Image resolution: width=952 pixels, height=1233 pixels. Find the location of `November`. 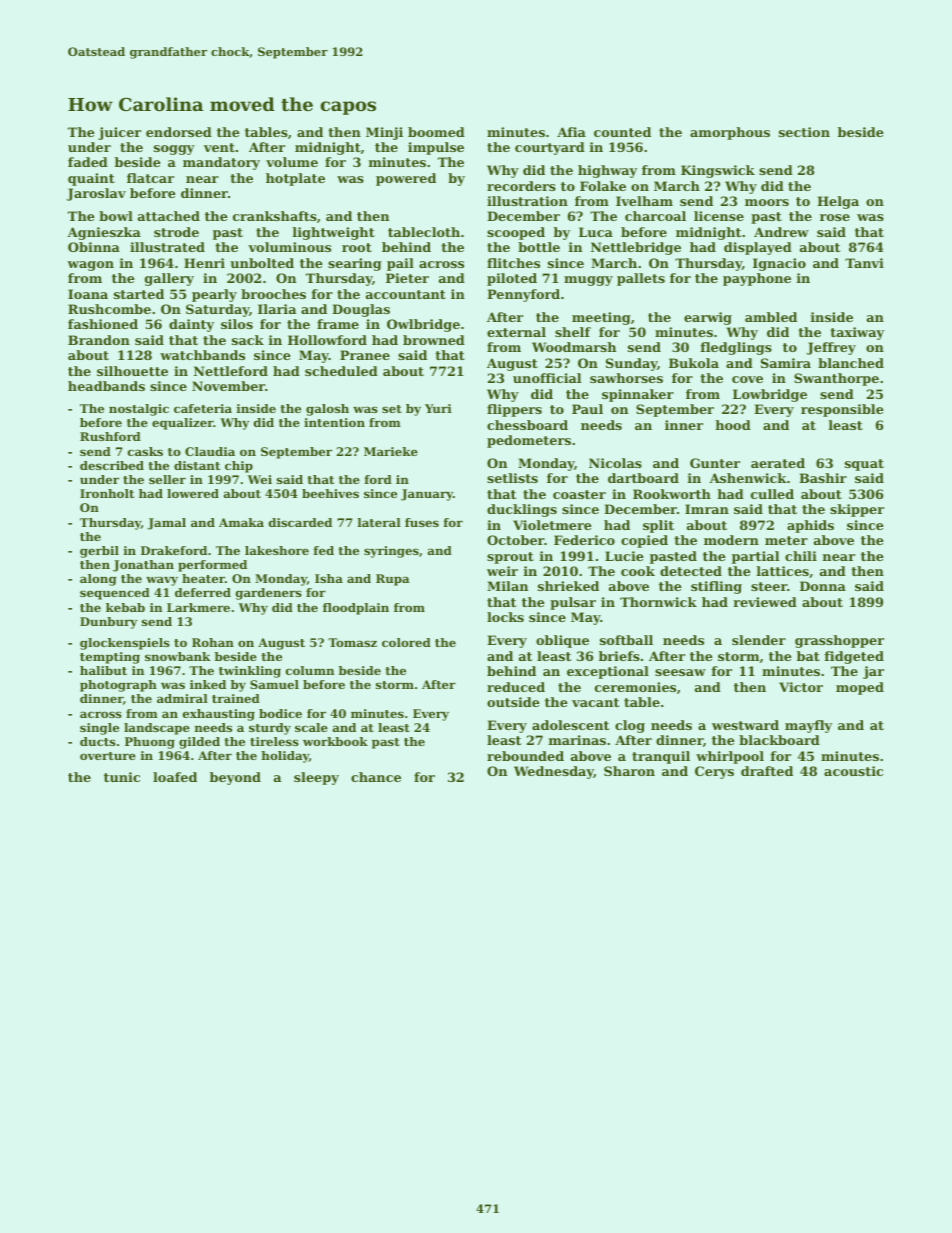

November is located at coordinates (228, 386).
